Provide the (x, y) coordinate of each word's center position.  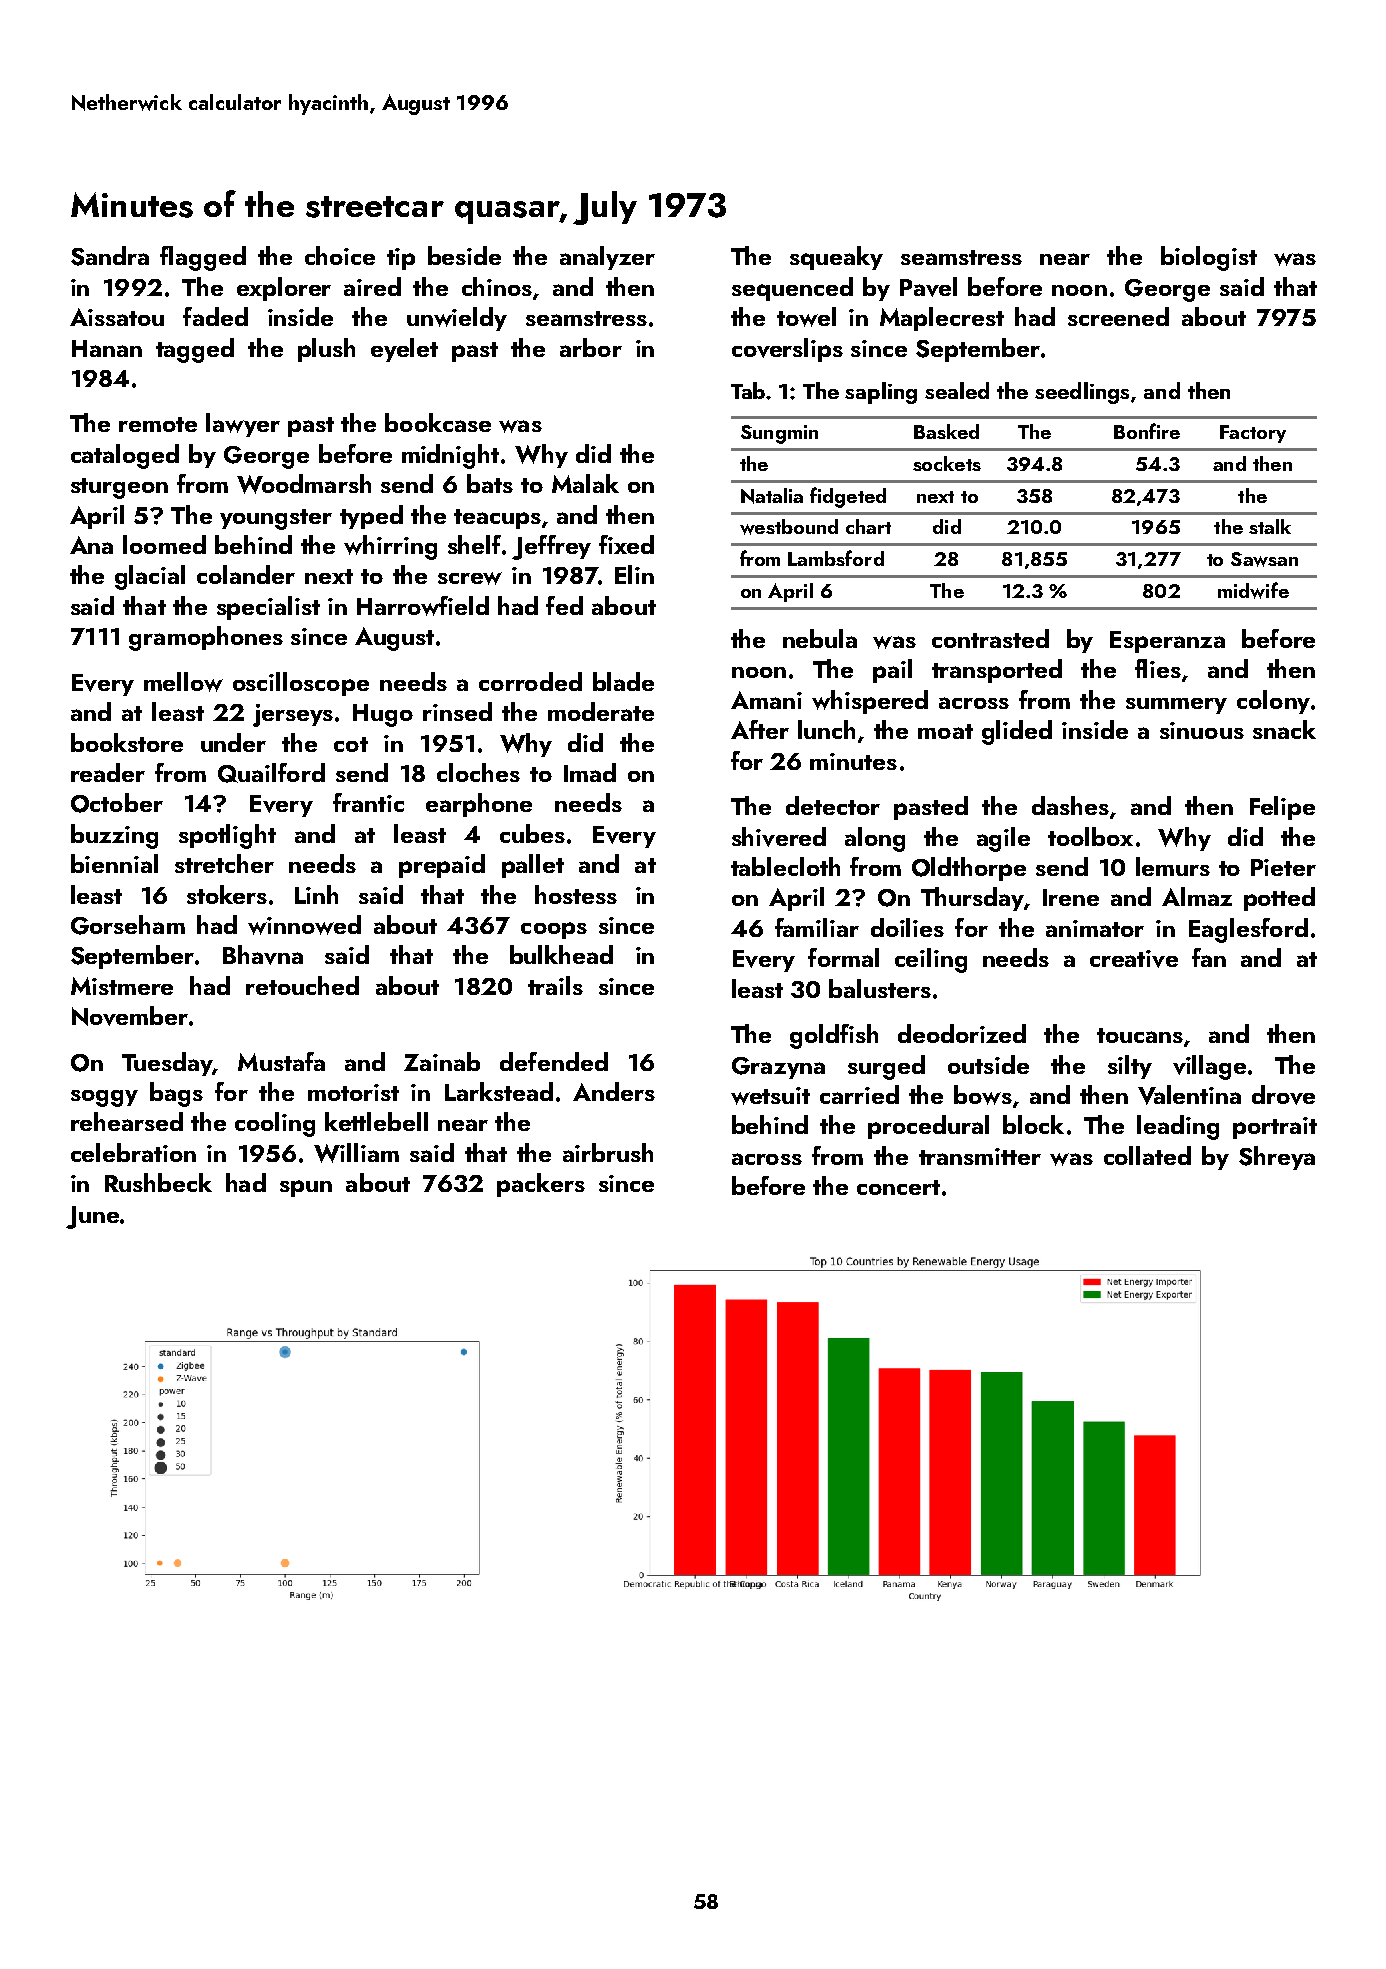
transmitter (980, 1156)
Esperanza (1167, 642)
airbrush (608, 1152)
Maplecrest (942, 319)
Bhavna (263, 955)
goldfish (834, 1036)
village (1209, 1067)
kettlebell (376, 1121)
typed (371, 517)
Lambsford (836, 558)
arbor (591, 347)
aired (372, 286)
